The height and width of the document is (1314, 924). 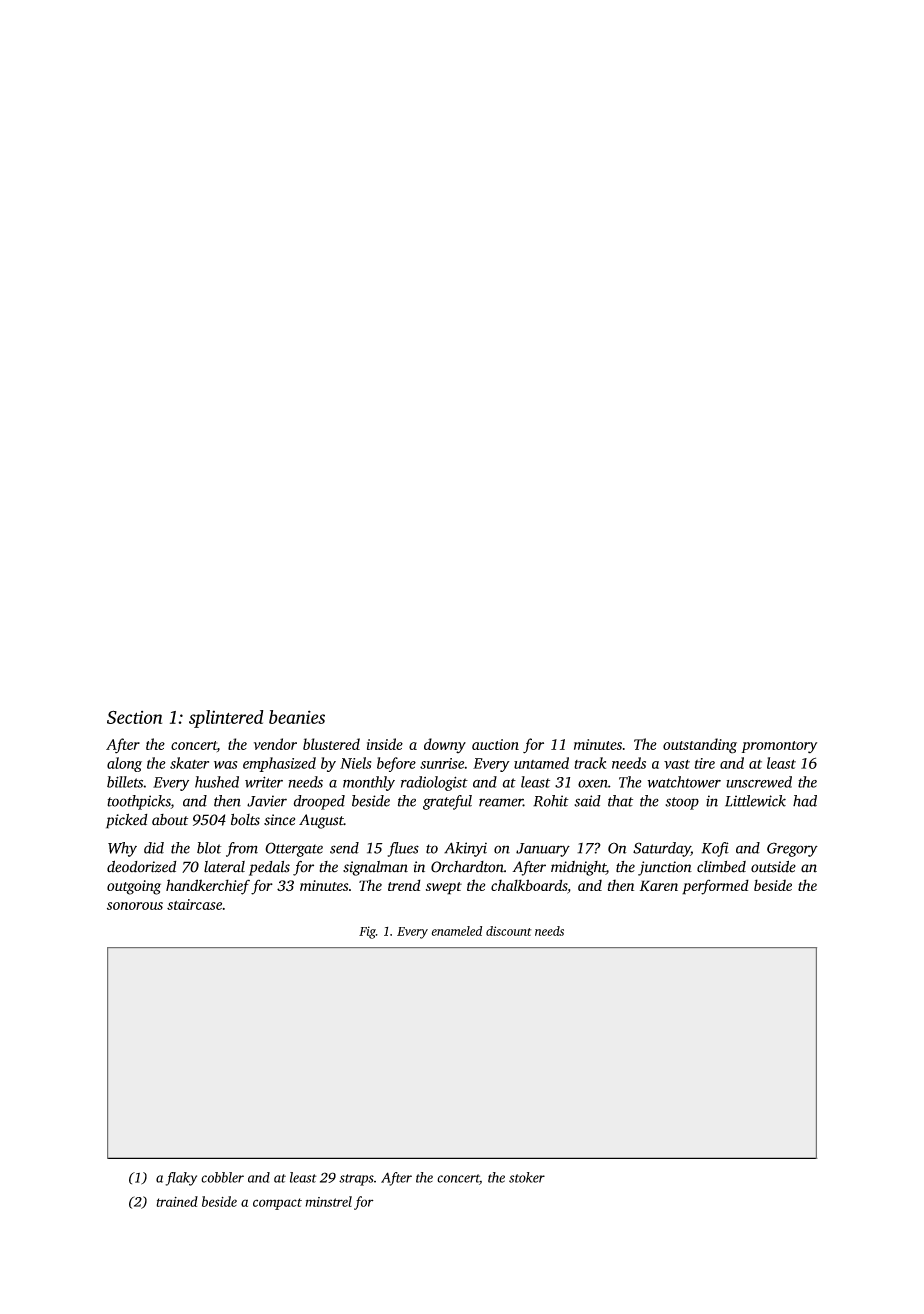 I want to click on discount, so click(x=509, y=931).
